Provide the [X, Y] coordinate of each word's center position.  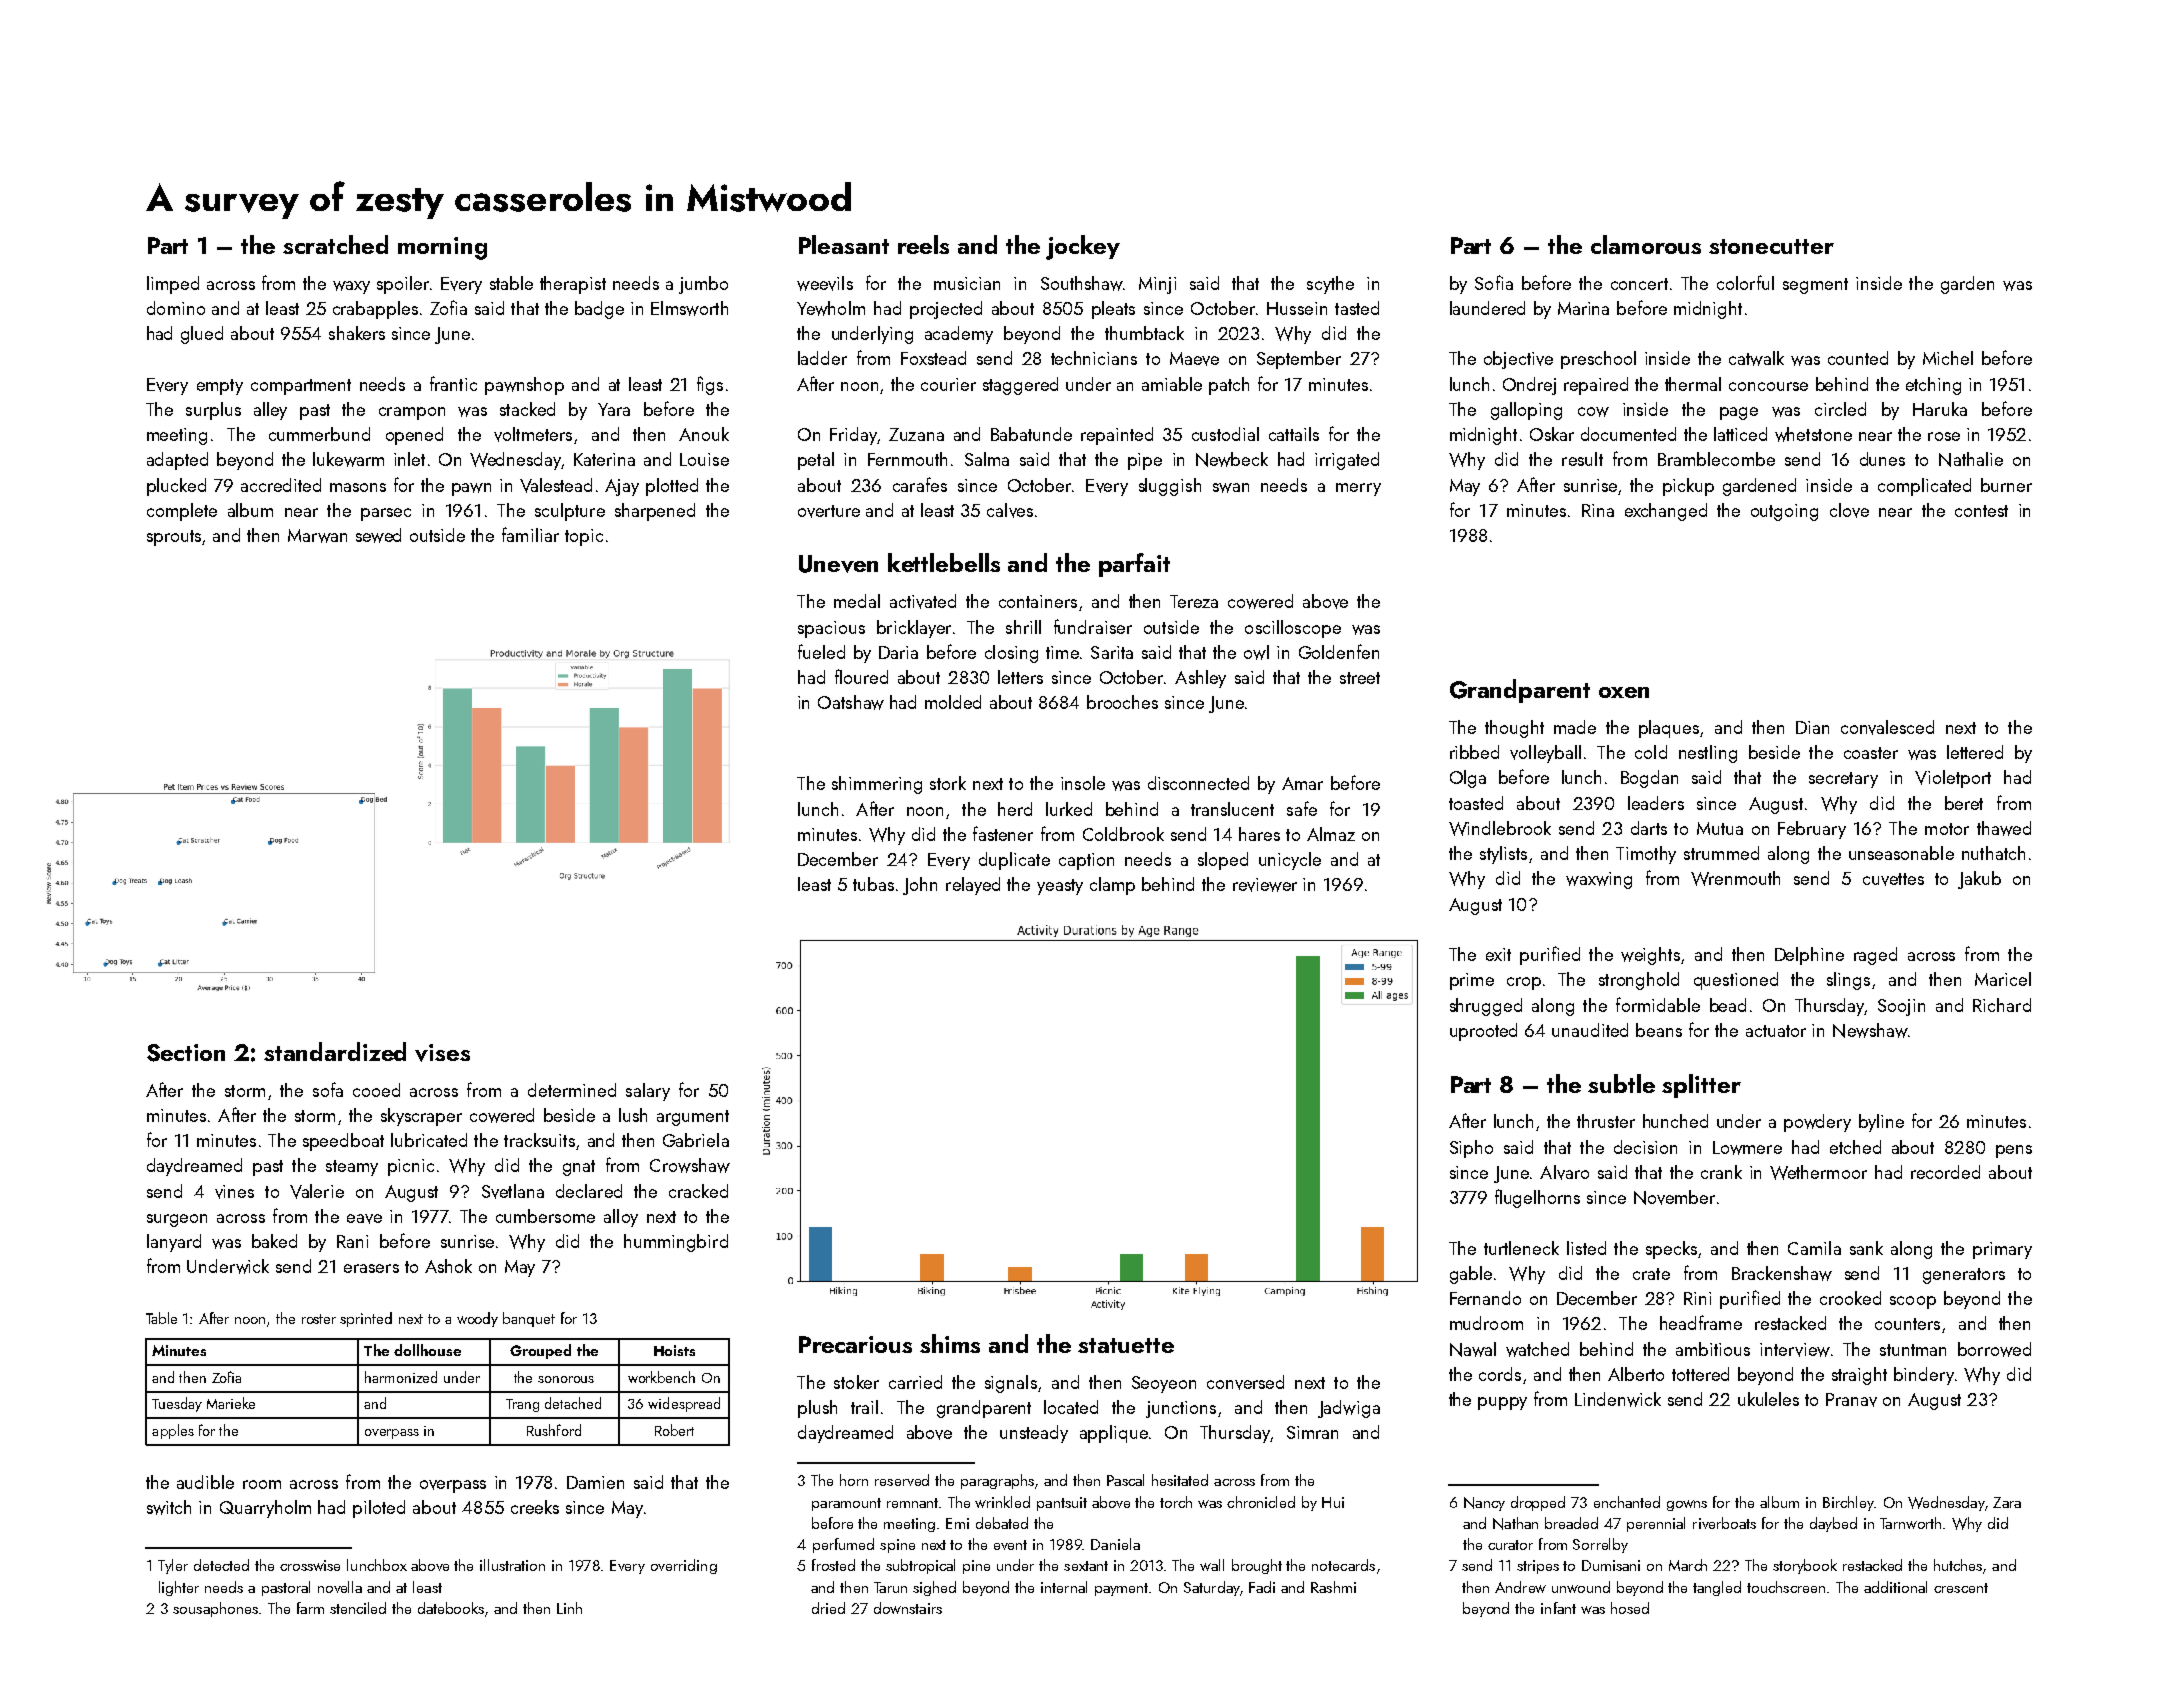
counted [1858, 358]
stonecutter [1771, 246]
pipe [1145, 461]
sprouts [174, 538]
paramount [846, 1504]
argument [693, 1118]
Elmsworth [689, 308]
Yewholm [831, 308]
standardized [335, 1051]
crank [1721, 1172]
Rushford [554, 1430]
